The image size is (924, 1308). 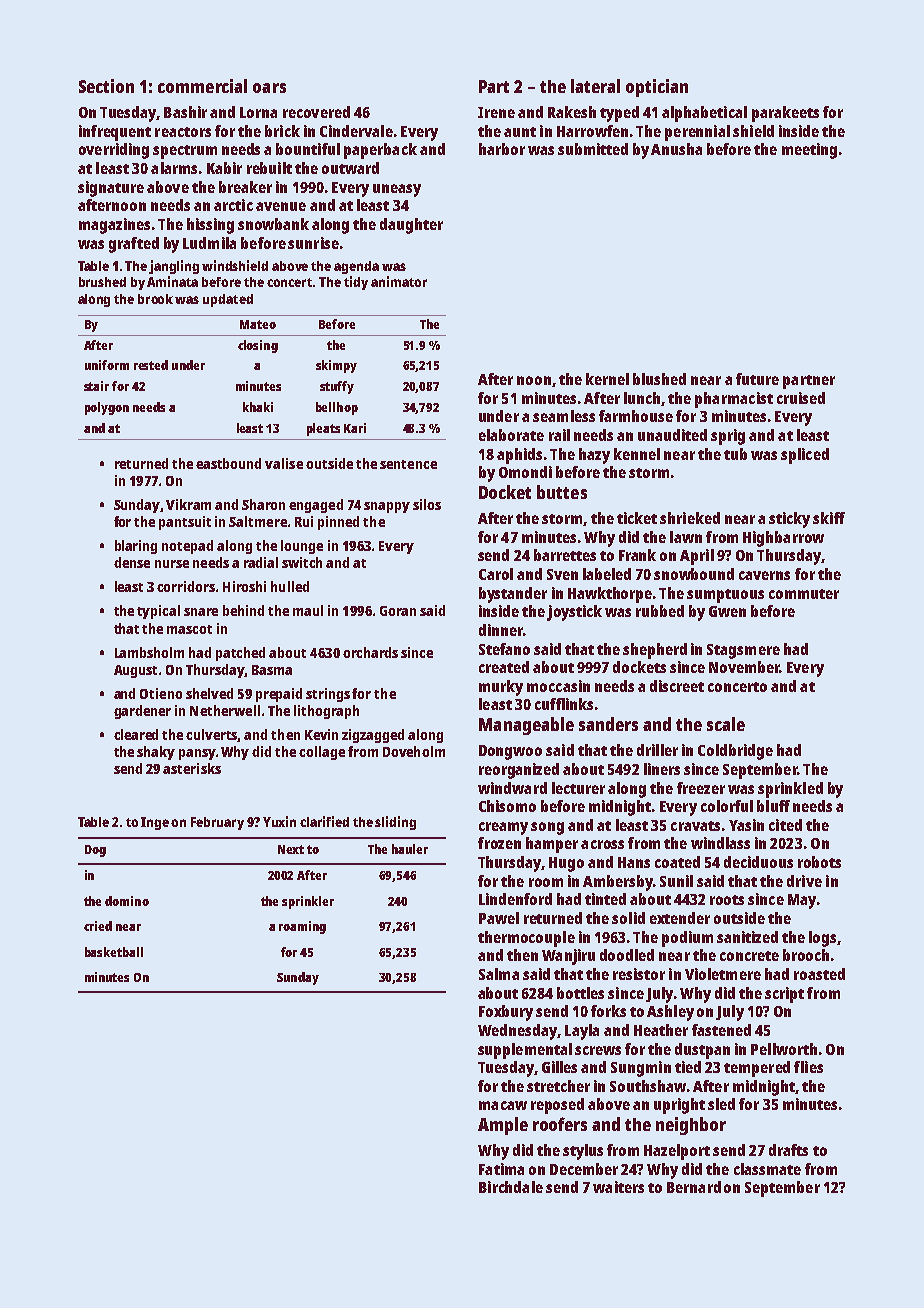 I want to click on August, so click(x=135, y=671).
